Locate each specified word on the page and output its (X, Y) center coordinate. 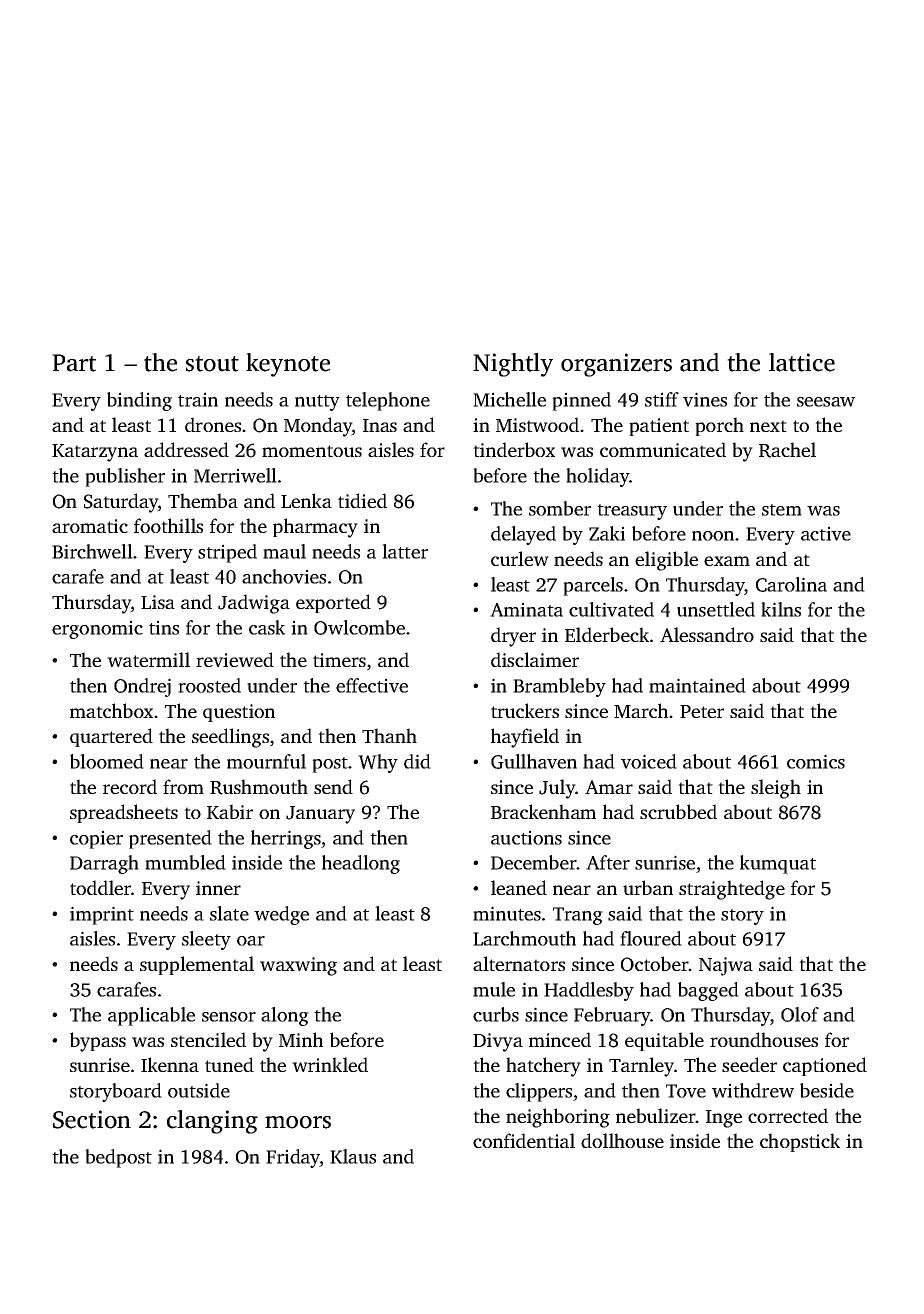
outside (199, 1090)
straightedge (732, 890)
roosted (209, 685)
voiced (649, 761)
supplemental (197, 965)
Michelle (509, 399)
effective (372, 685)
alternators (519, 963)
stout (212, 364)
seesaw (826, 402)
